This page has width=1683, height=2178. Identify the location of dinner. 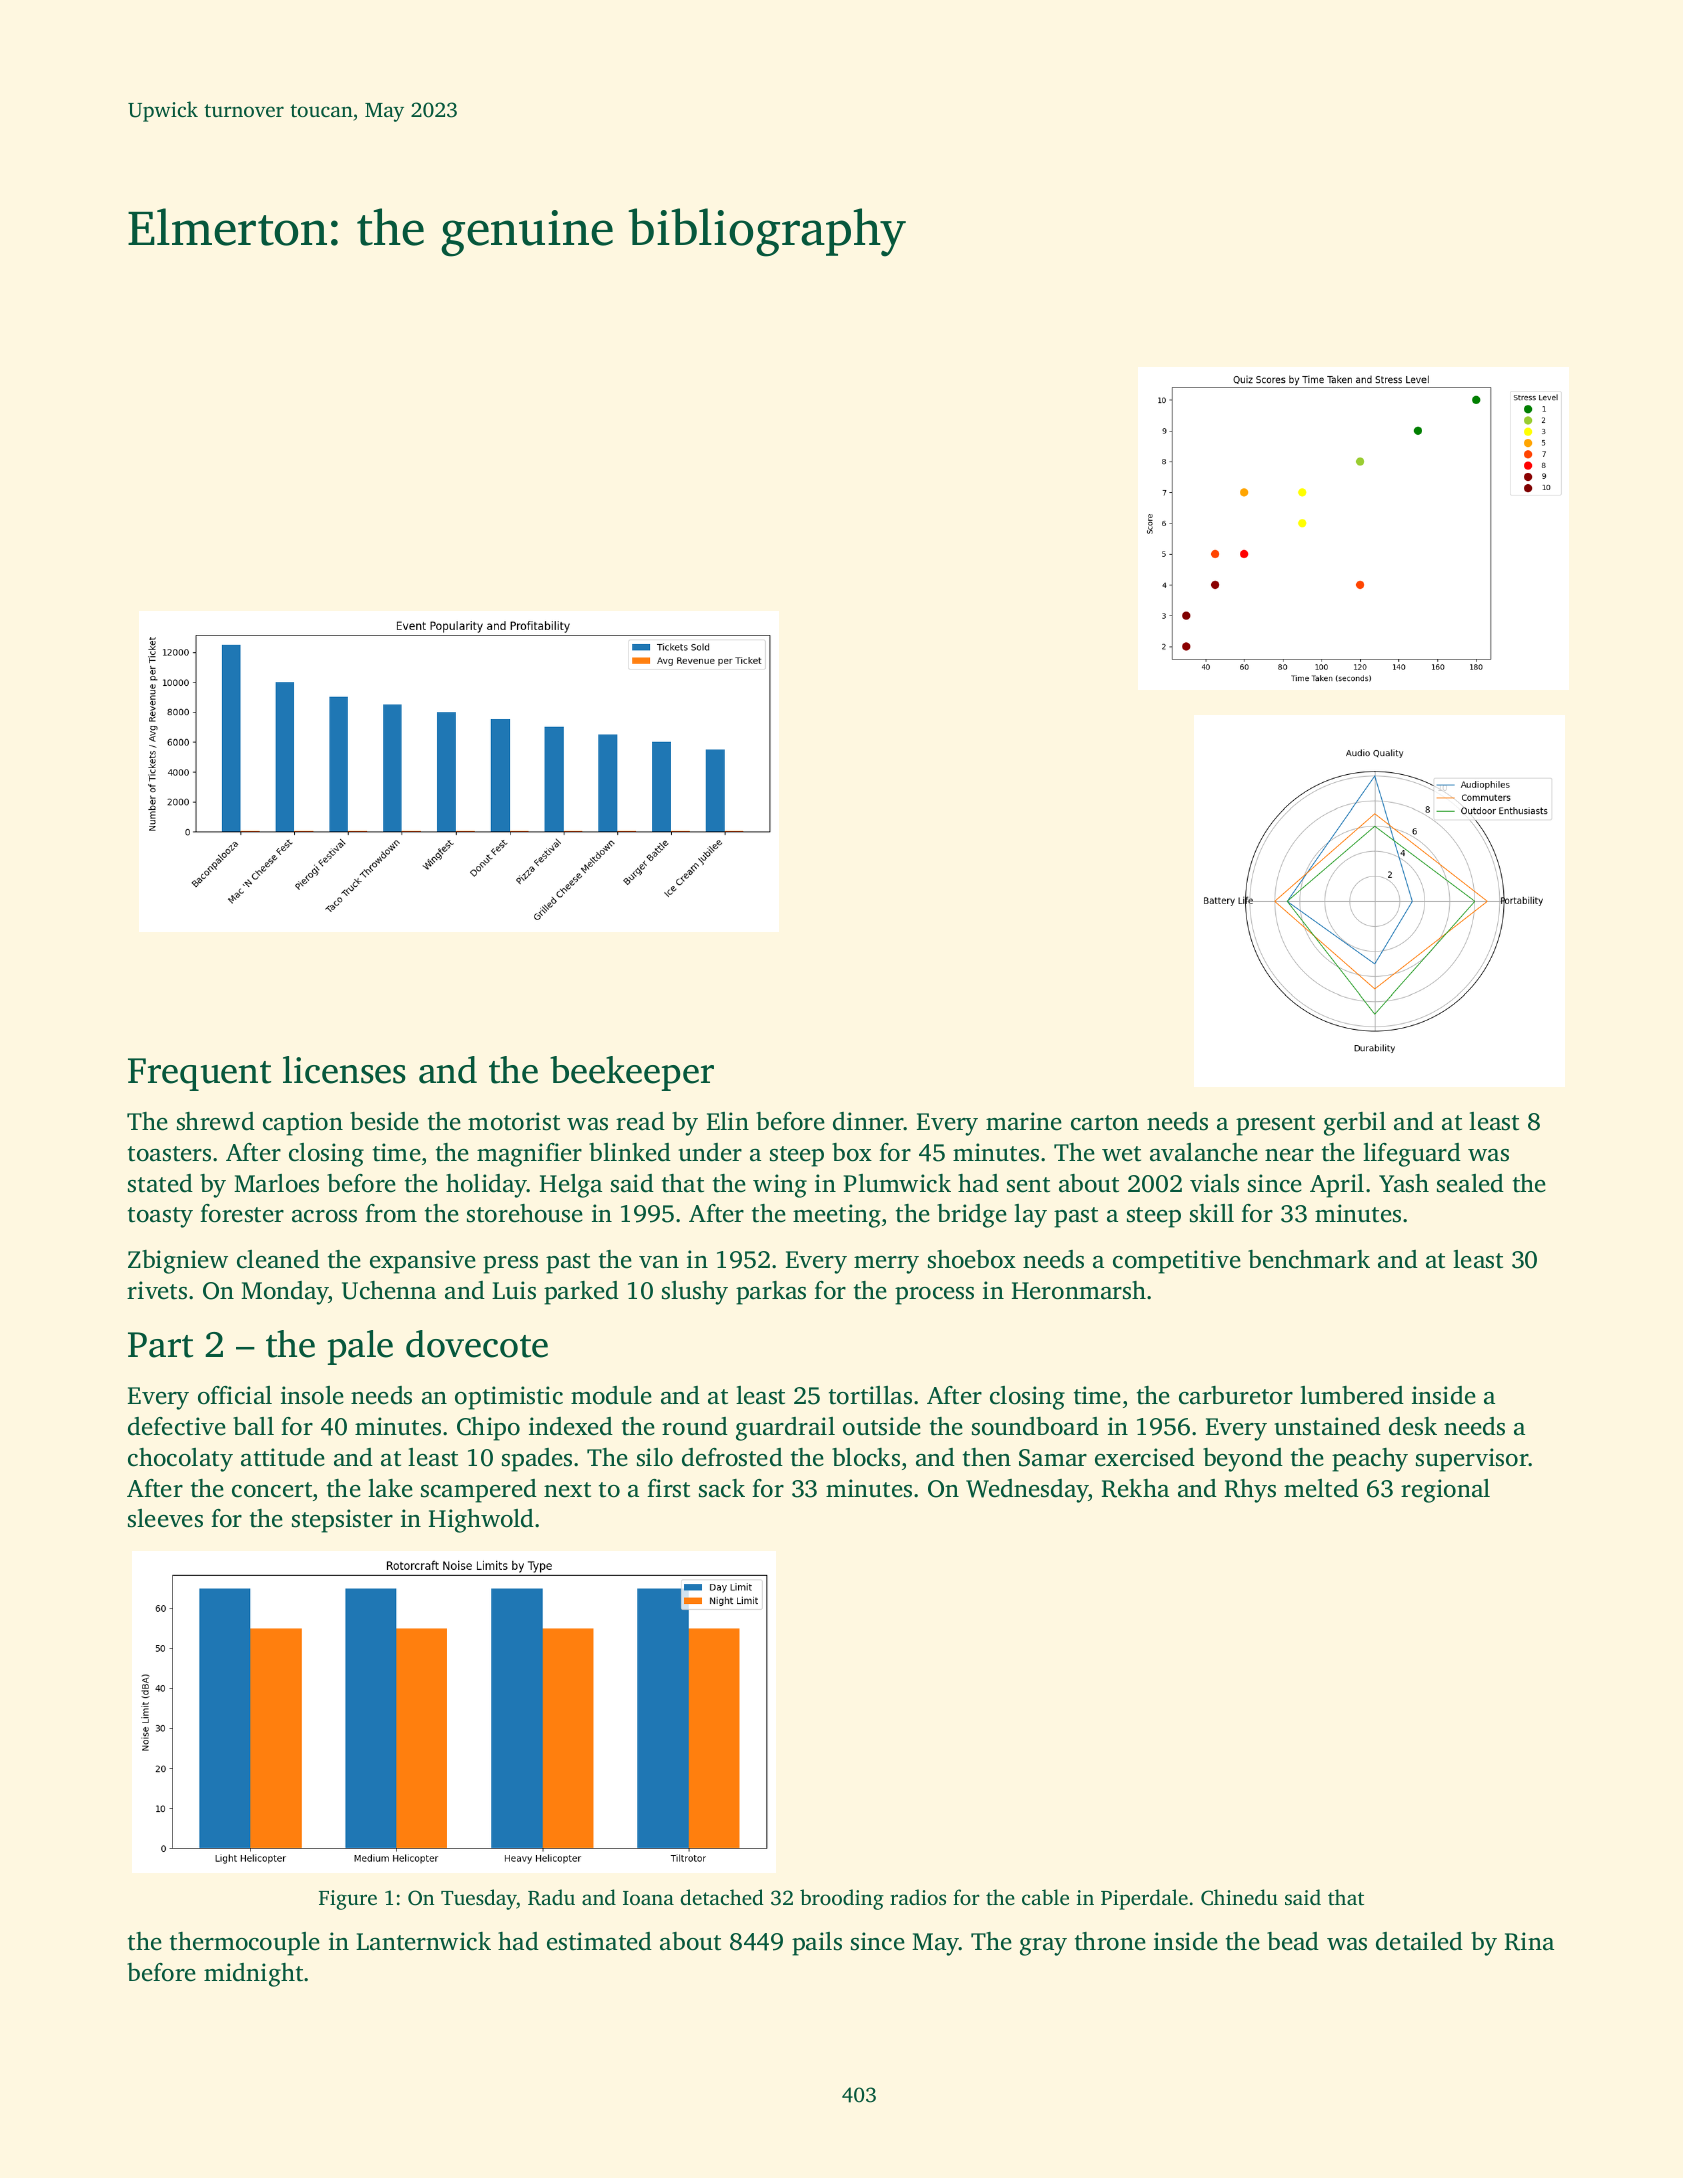
(868, 1121).
